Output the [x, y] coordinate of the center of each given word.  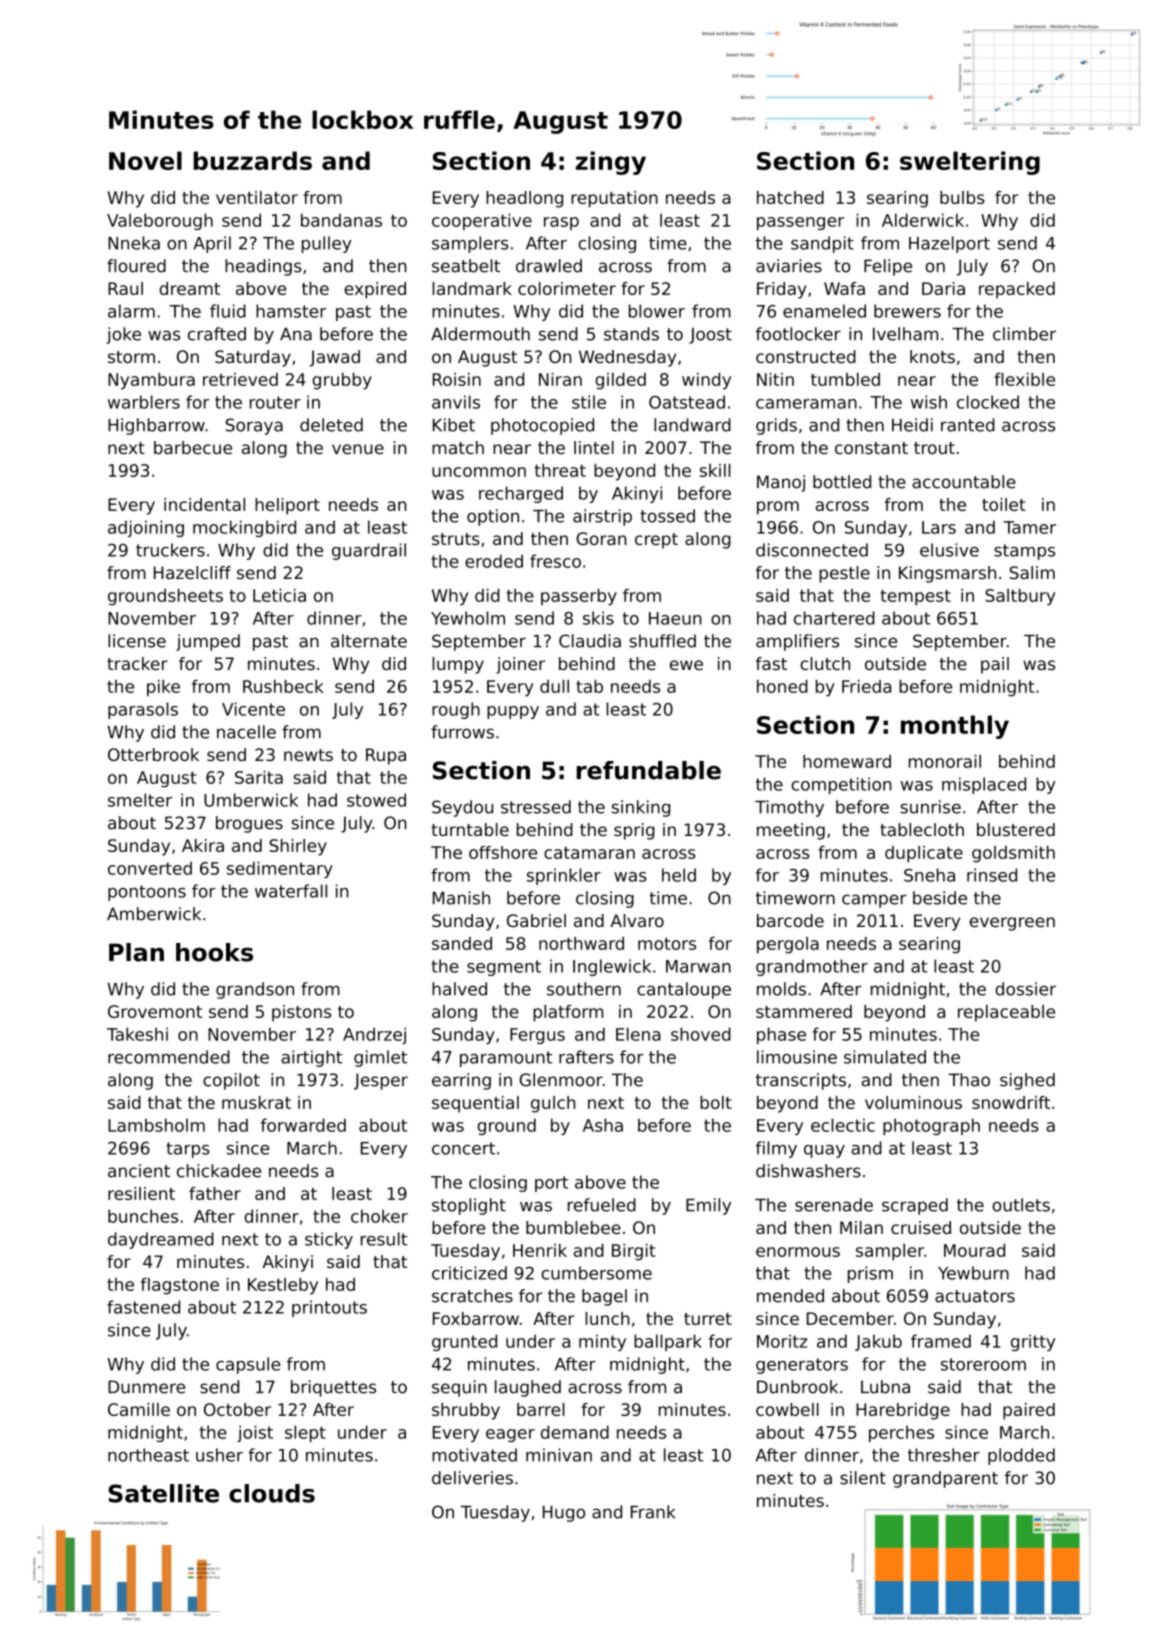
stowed [376, 800]
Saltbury [1020, 597]
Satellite [164, 1493]
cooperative [482, 221]
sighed [1027, 1081]
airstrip [602, 517]
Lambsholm [156, 1125]
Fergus [537, 1036]
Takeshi [137, 1034]
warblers [144, 402]
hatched [790, 197]
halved [459, 989]
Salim [1032, 572]
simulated [885, 1057]
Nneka [134, 243]
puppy [513, 712]
